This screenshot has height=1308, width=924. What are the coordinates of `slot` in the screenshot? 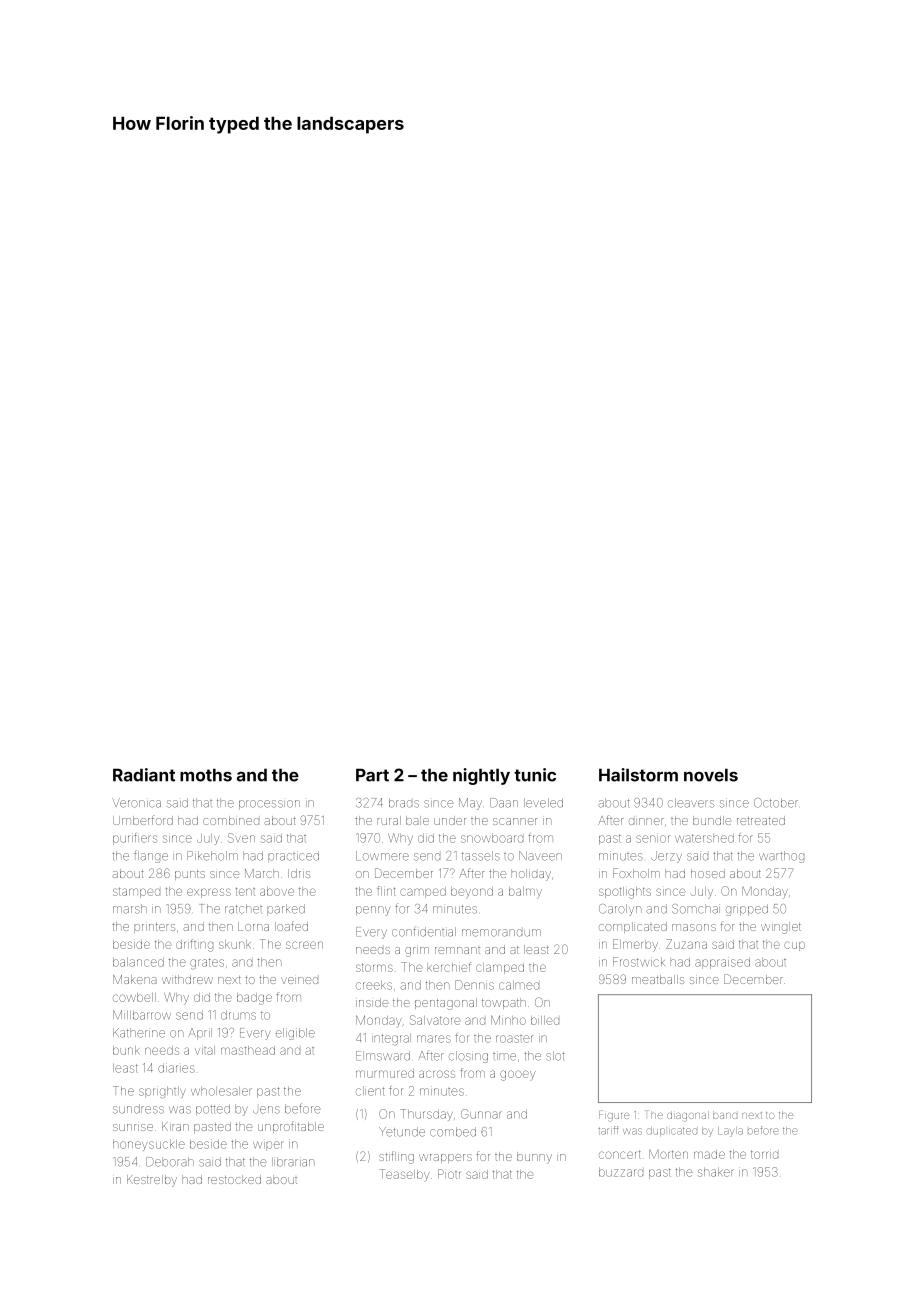 It's located at (555, 1056).
